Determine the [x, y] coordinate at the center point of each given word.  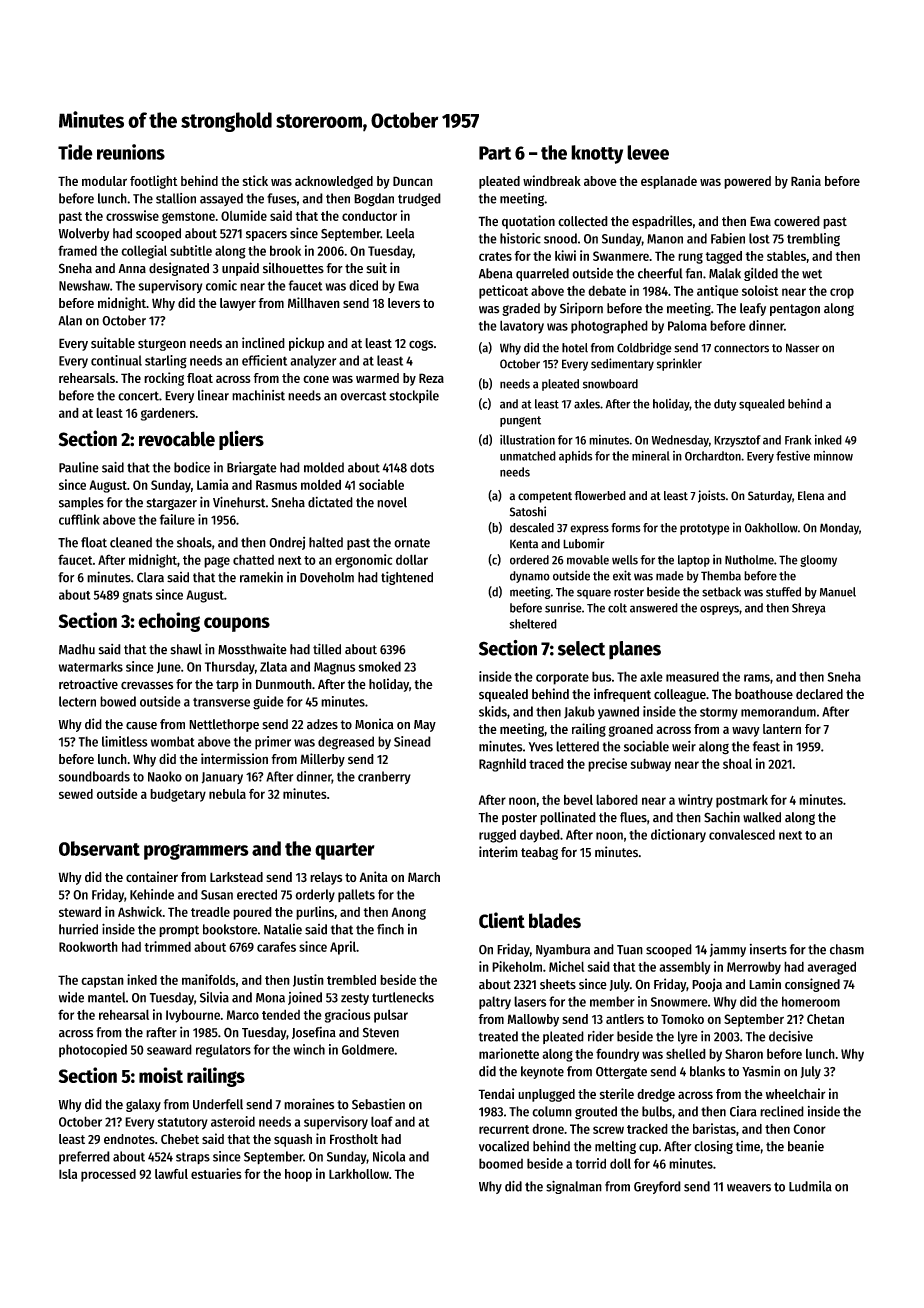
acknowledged [334, 182]
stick [255, 180]
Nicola [389, 1156]
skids [493, 711]
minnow [833, 456]
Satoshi [528, 511]
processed [108, 1175]
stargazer [171, 504]
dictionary [678, 836]
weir [684, 746]
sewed [76, 794]
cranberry [384, 777]
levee [648, 152]
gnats [138, 597]
